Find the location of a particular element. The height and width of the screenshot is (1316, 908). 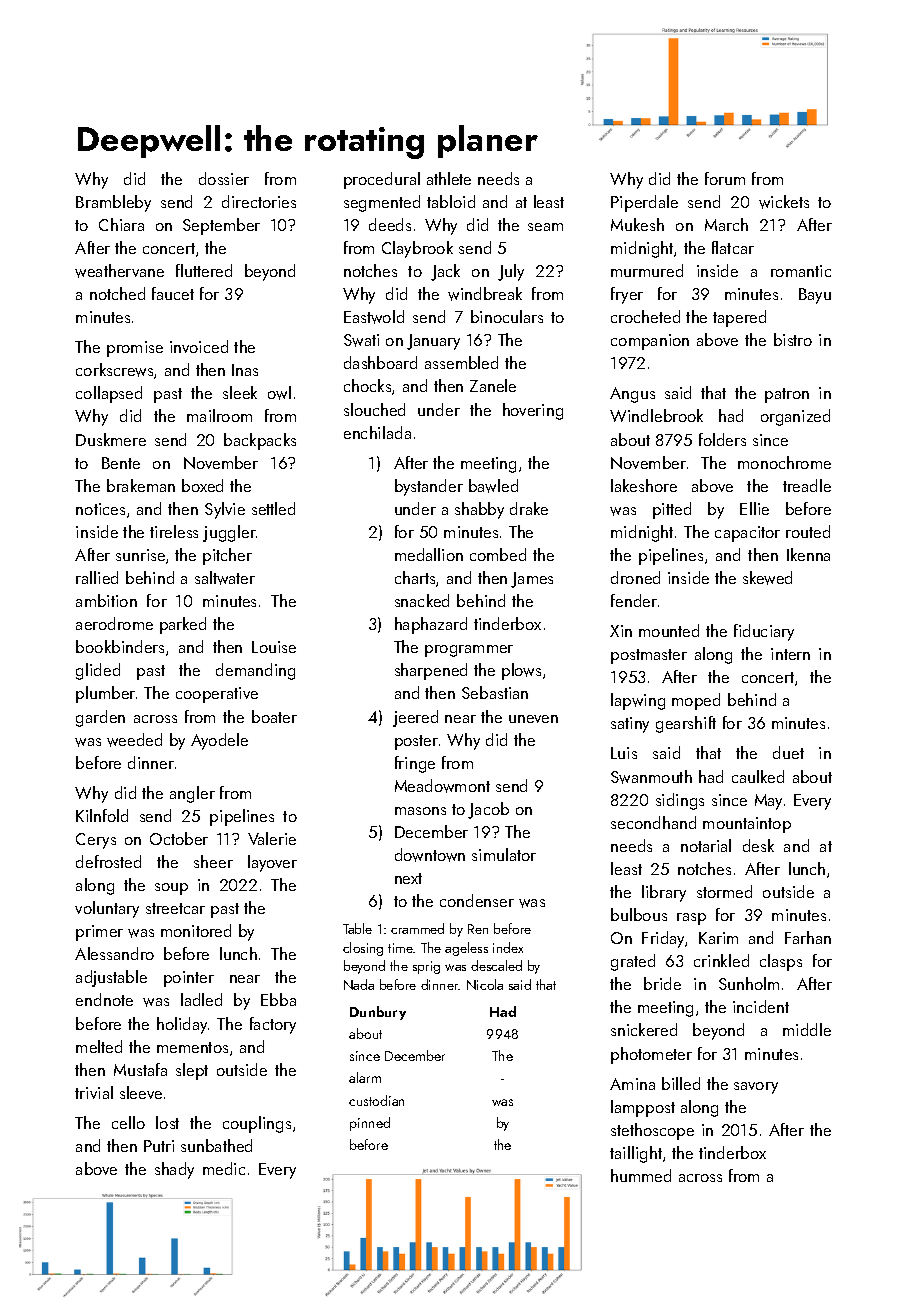

hummed is located at coordinates (641, 1175).
